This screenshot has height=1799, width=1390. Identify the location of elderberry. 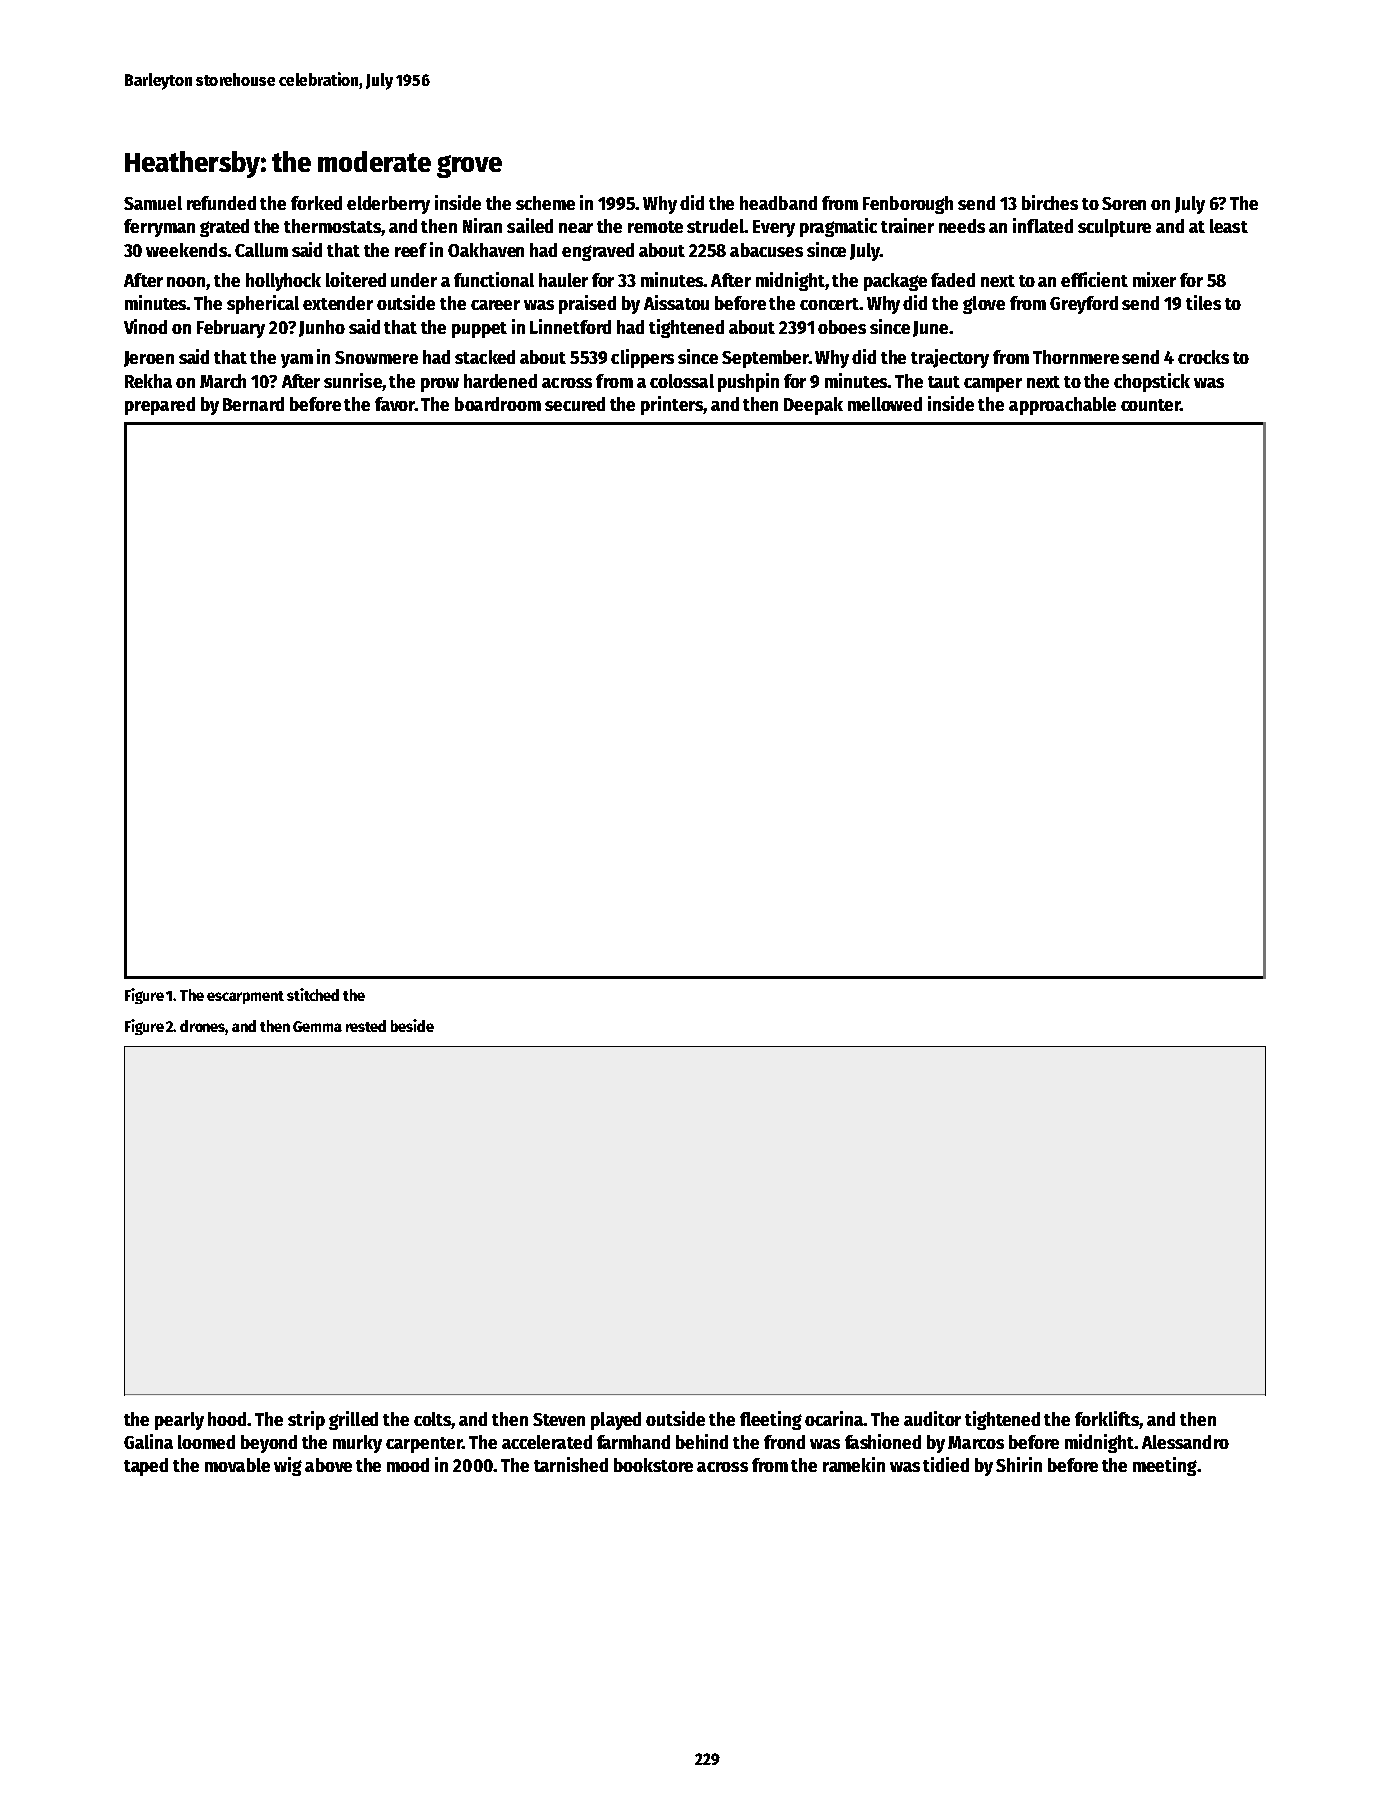
(388, 205).
